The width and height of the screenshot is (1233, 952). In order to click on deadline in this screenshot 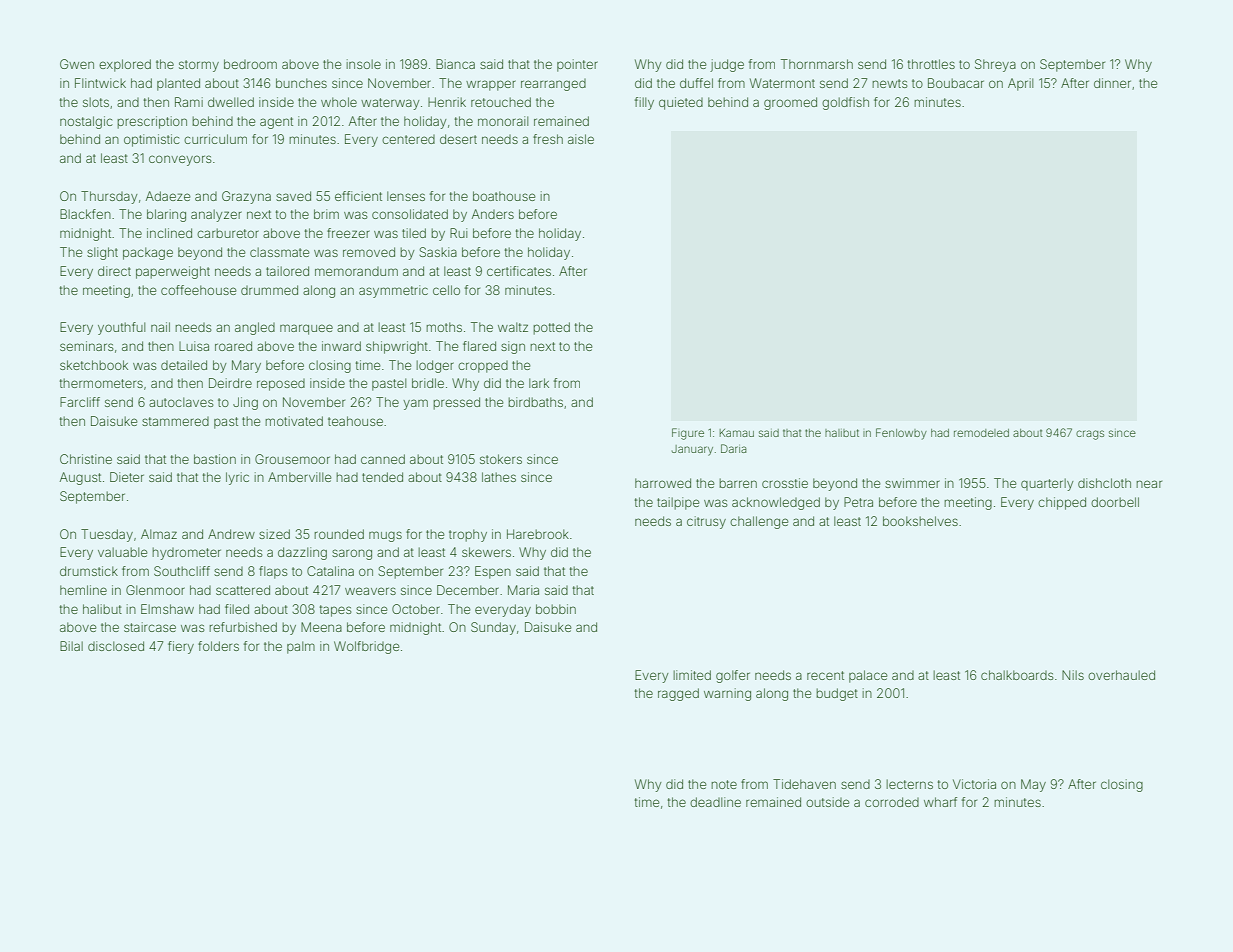, I will do `click(715, 802)`.
